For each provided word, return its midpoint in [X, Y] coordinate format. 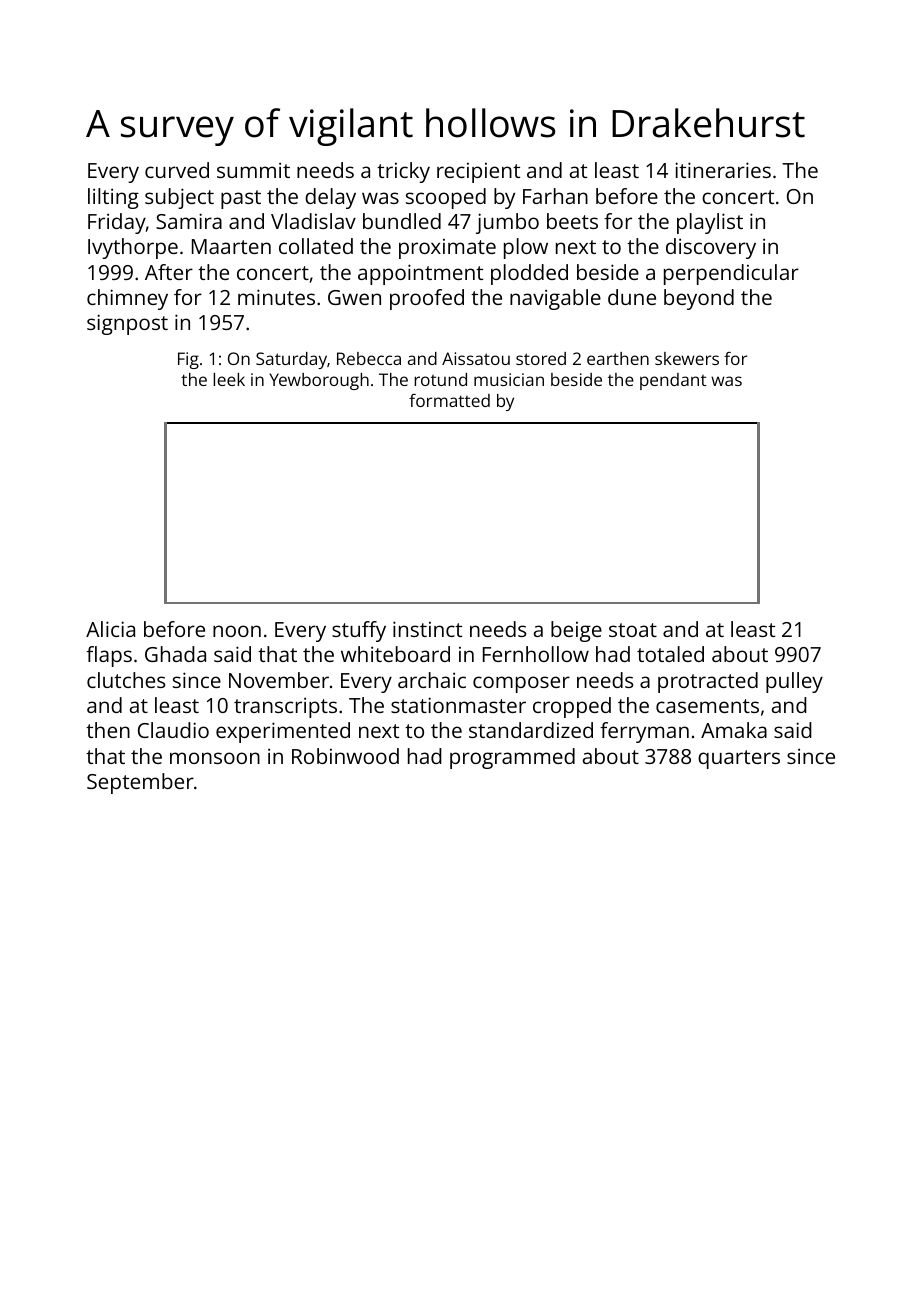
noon [237, 631]
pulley [794, 682]
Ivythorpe [133, 248]
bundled [402, 221]
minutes [276, 297]
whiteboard [395, 654]
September [140, 783]
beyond [699, 299]
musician [509, 379]
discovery [711, 248]
